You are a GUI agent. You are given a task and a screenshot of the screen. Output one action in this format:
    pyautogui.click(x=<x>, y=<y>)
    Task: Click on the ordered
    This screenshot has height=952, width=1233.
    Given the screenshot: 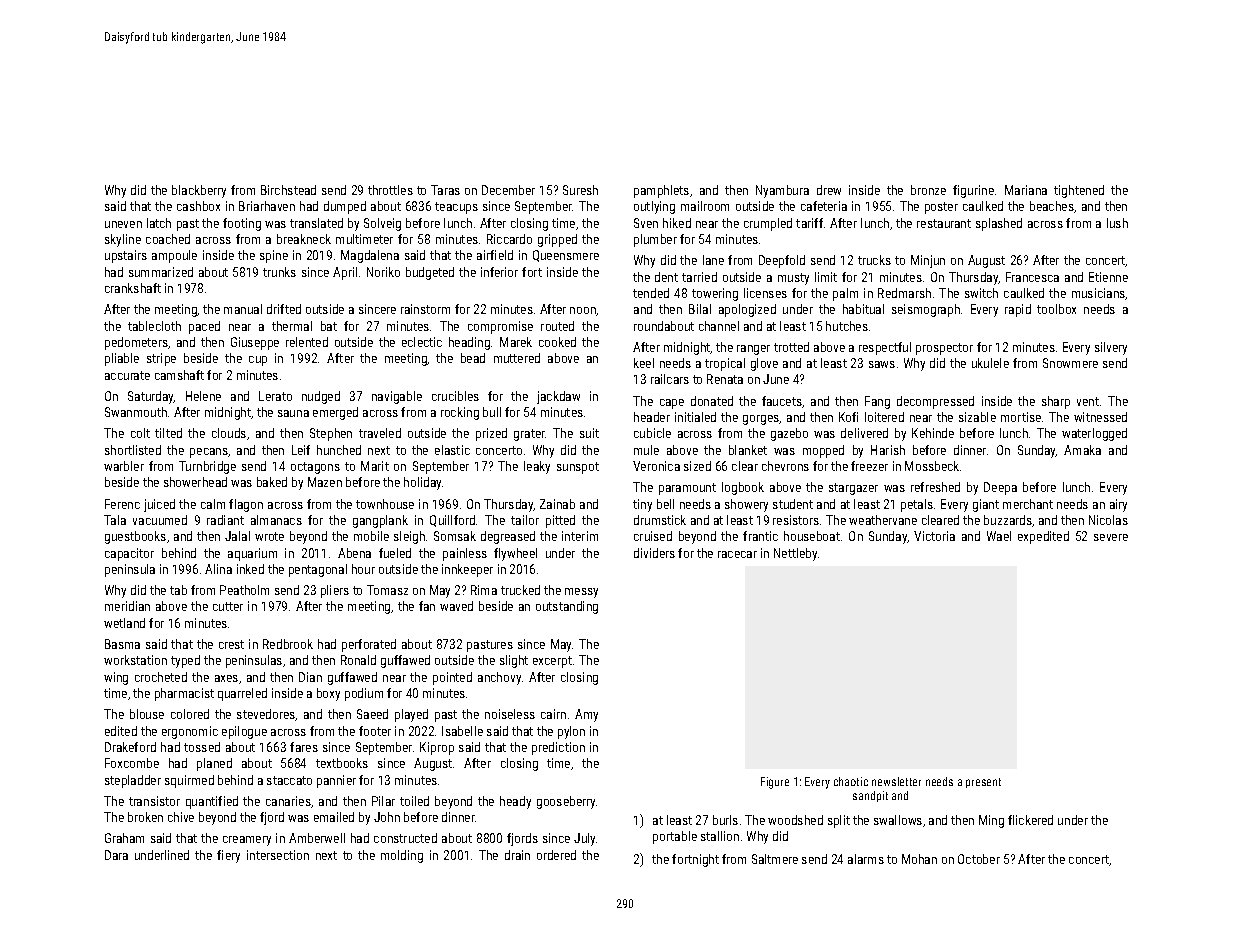 What is the action you would take?
    pyautogui.click(x=556, y=855)
